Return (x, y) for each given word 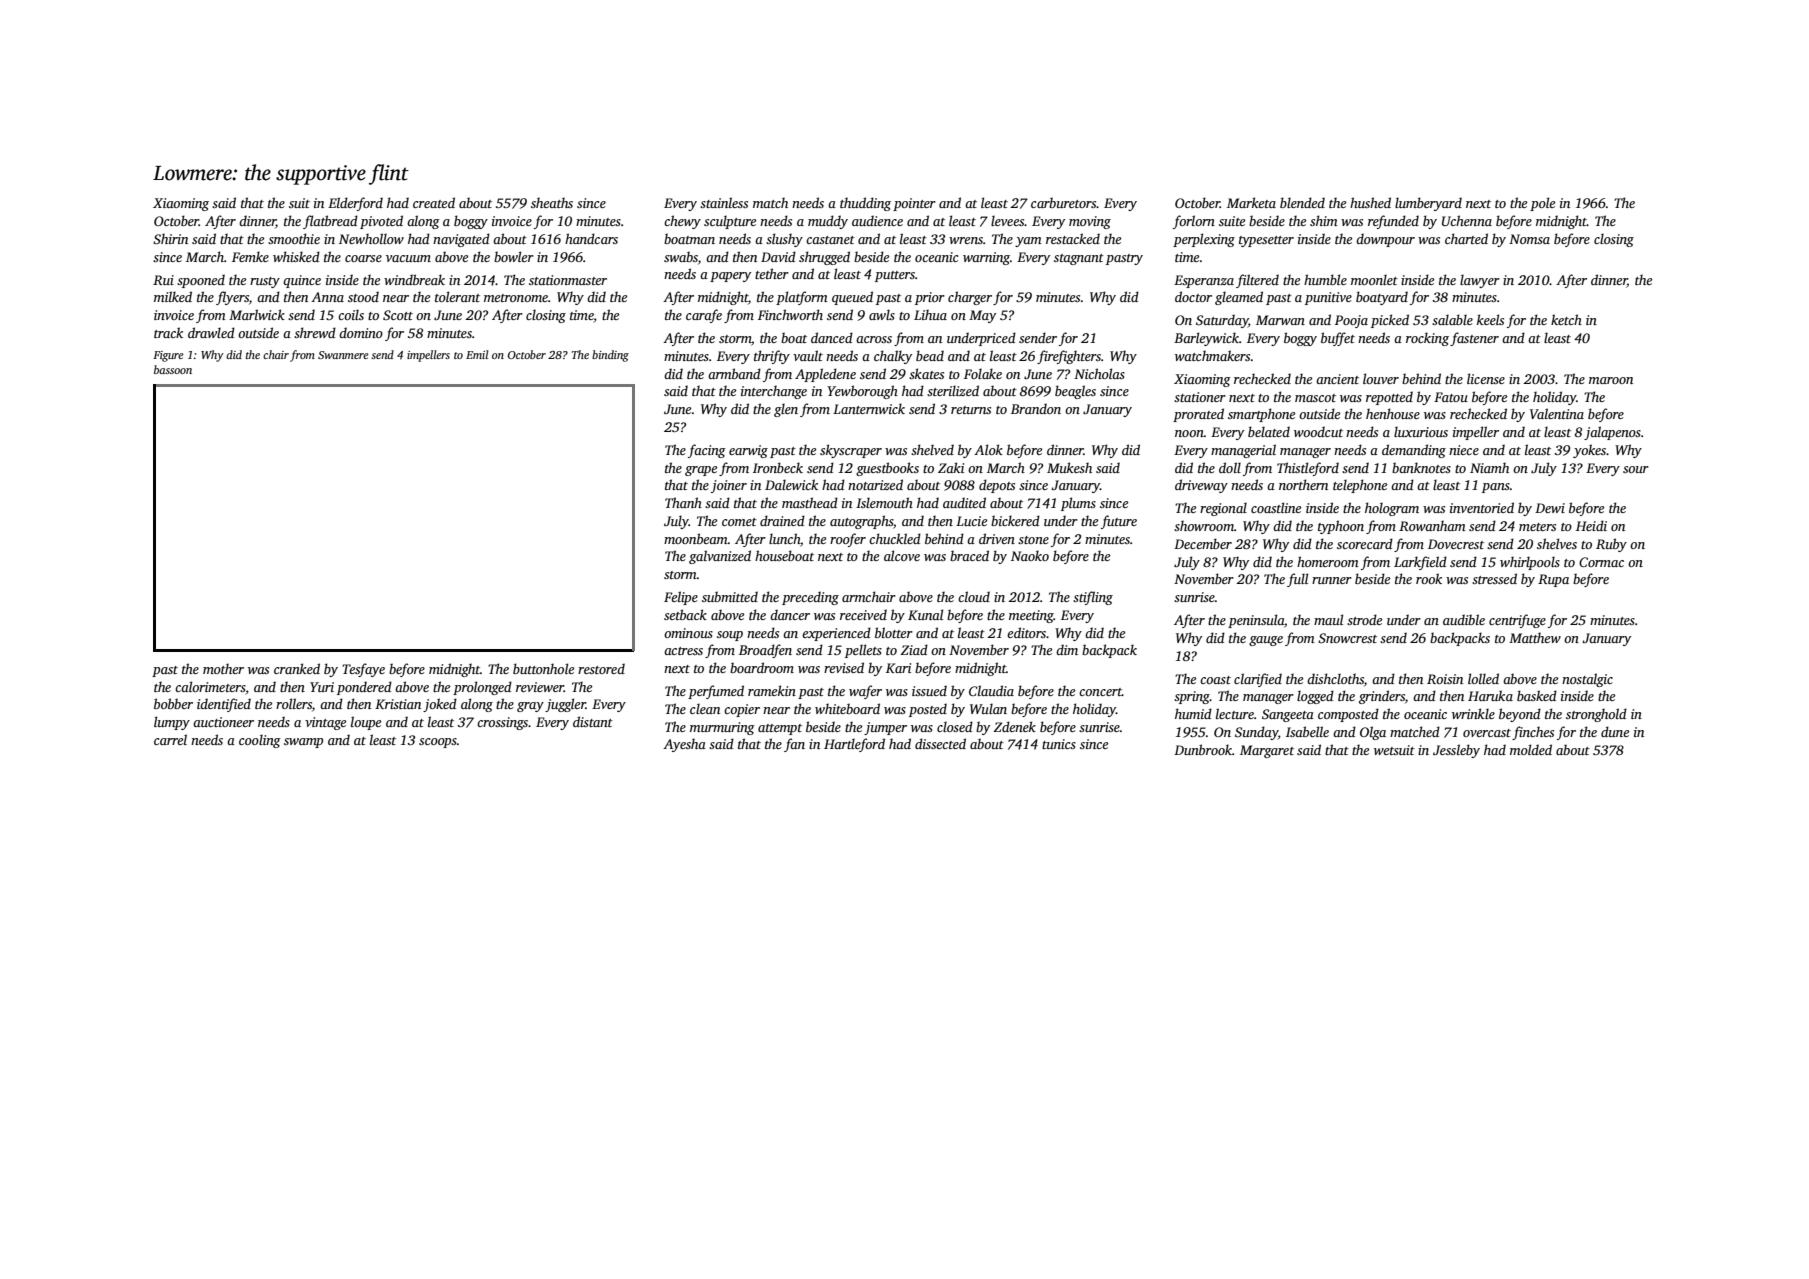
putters (895, 276)
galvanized (720, 557)
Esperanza (1204, 281)
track (168, 332)
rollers (294, 703)
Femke (250, 256)
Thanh (683, 502)
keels (1490, 319)
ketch (1566, 319)
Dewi (1550, 508)
